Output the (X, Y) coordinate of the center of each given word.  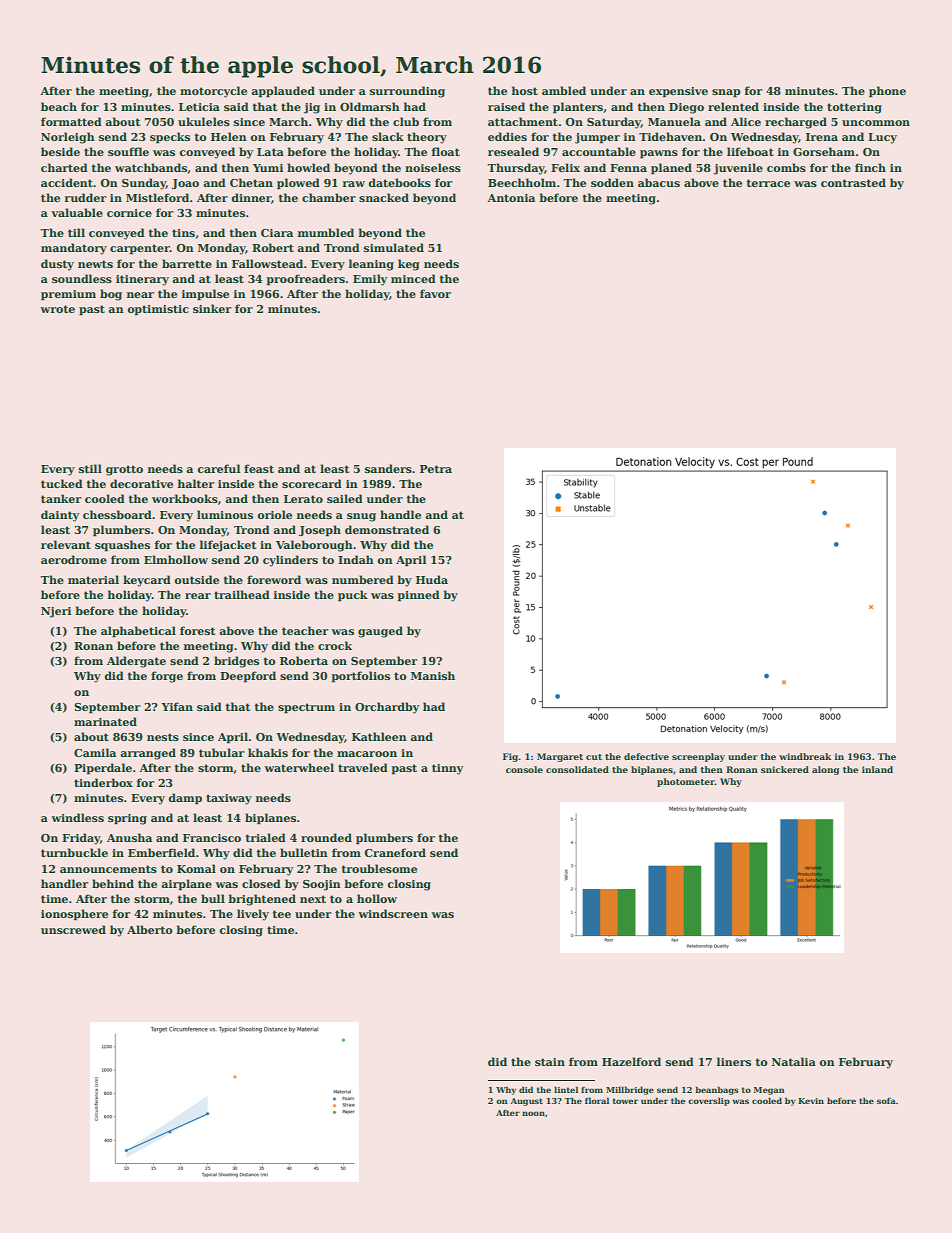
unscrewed (73, 929)
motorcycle (213, 92)
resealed (513, 151)
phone (887, 92)
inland (877, 769)
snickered (785, 769)
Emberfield (161, 852)
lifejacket (228, 546)
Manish (433, 675)
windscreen (393, 913)
